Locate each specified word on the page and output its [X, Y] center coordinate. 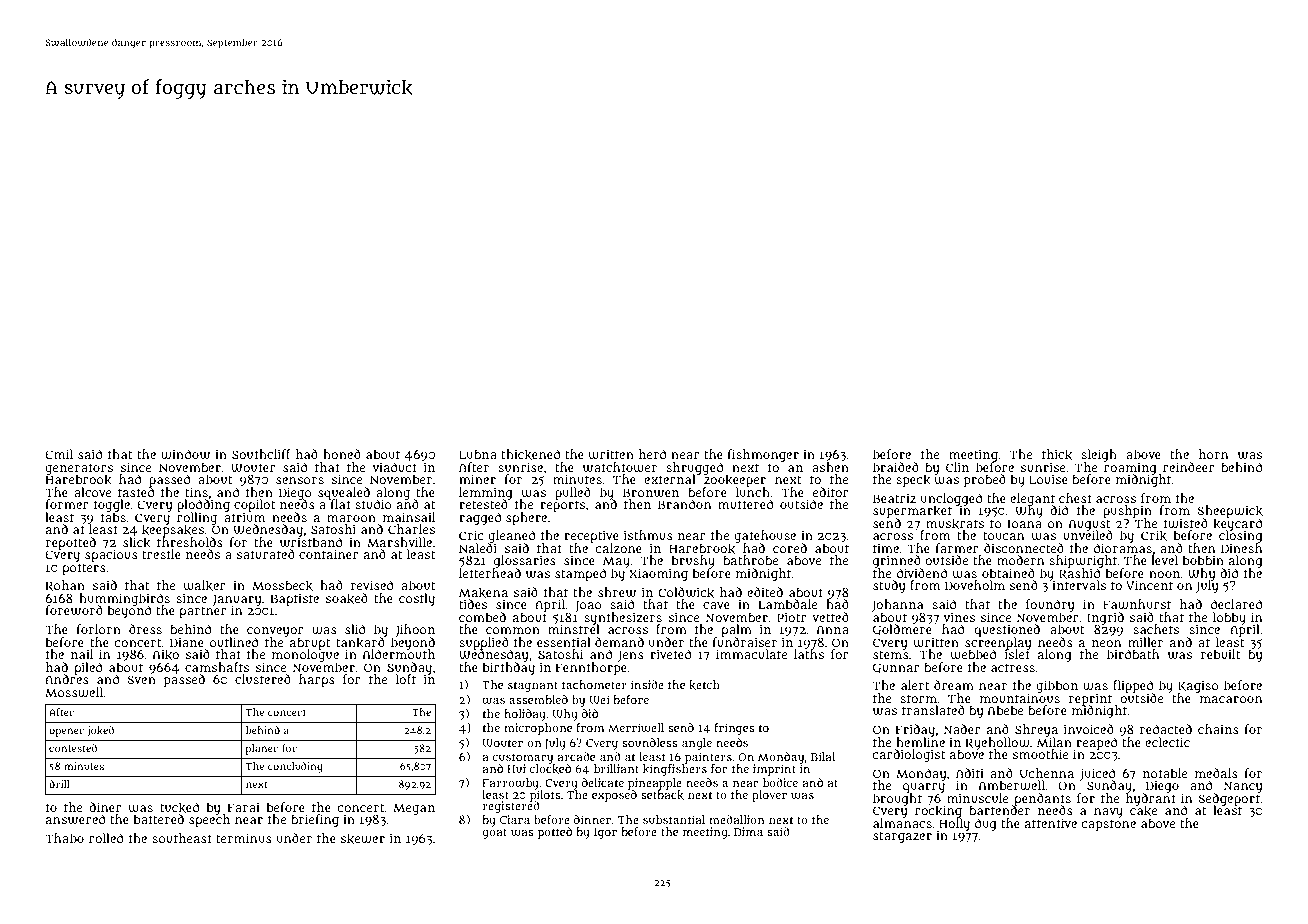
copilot [254, 505]
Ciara [515, 819]
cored [790, 548]
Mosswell [74, 692]
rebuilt [1220, 654]
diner [105, 807]
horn [1214, 454]
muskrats [955, 523]
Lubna [478, 454]
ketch [704, 685]
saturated [266, 554]
